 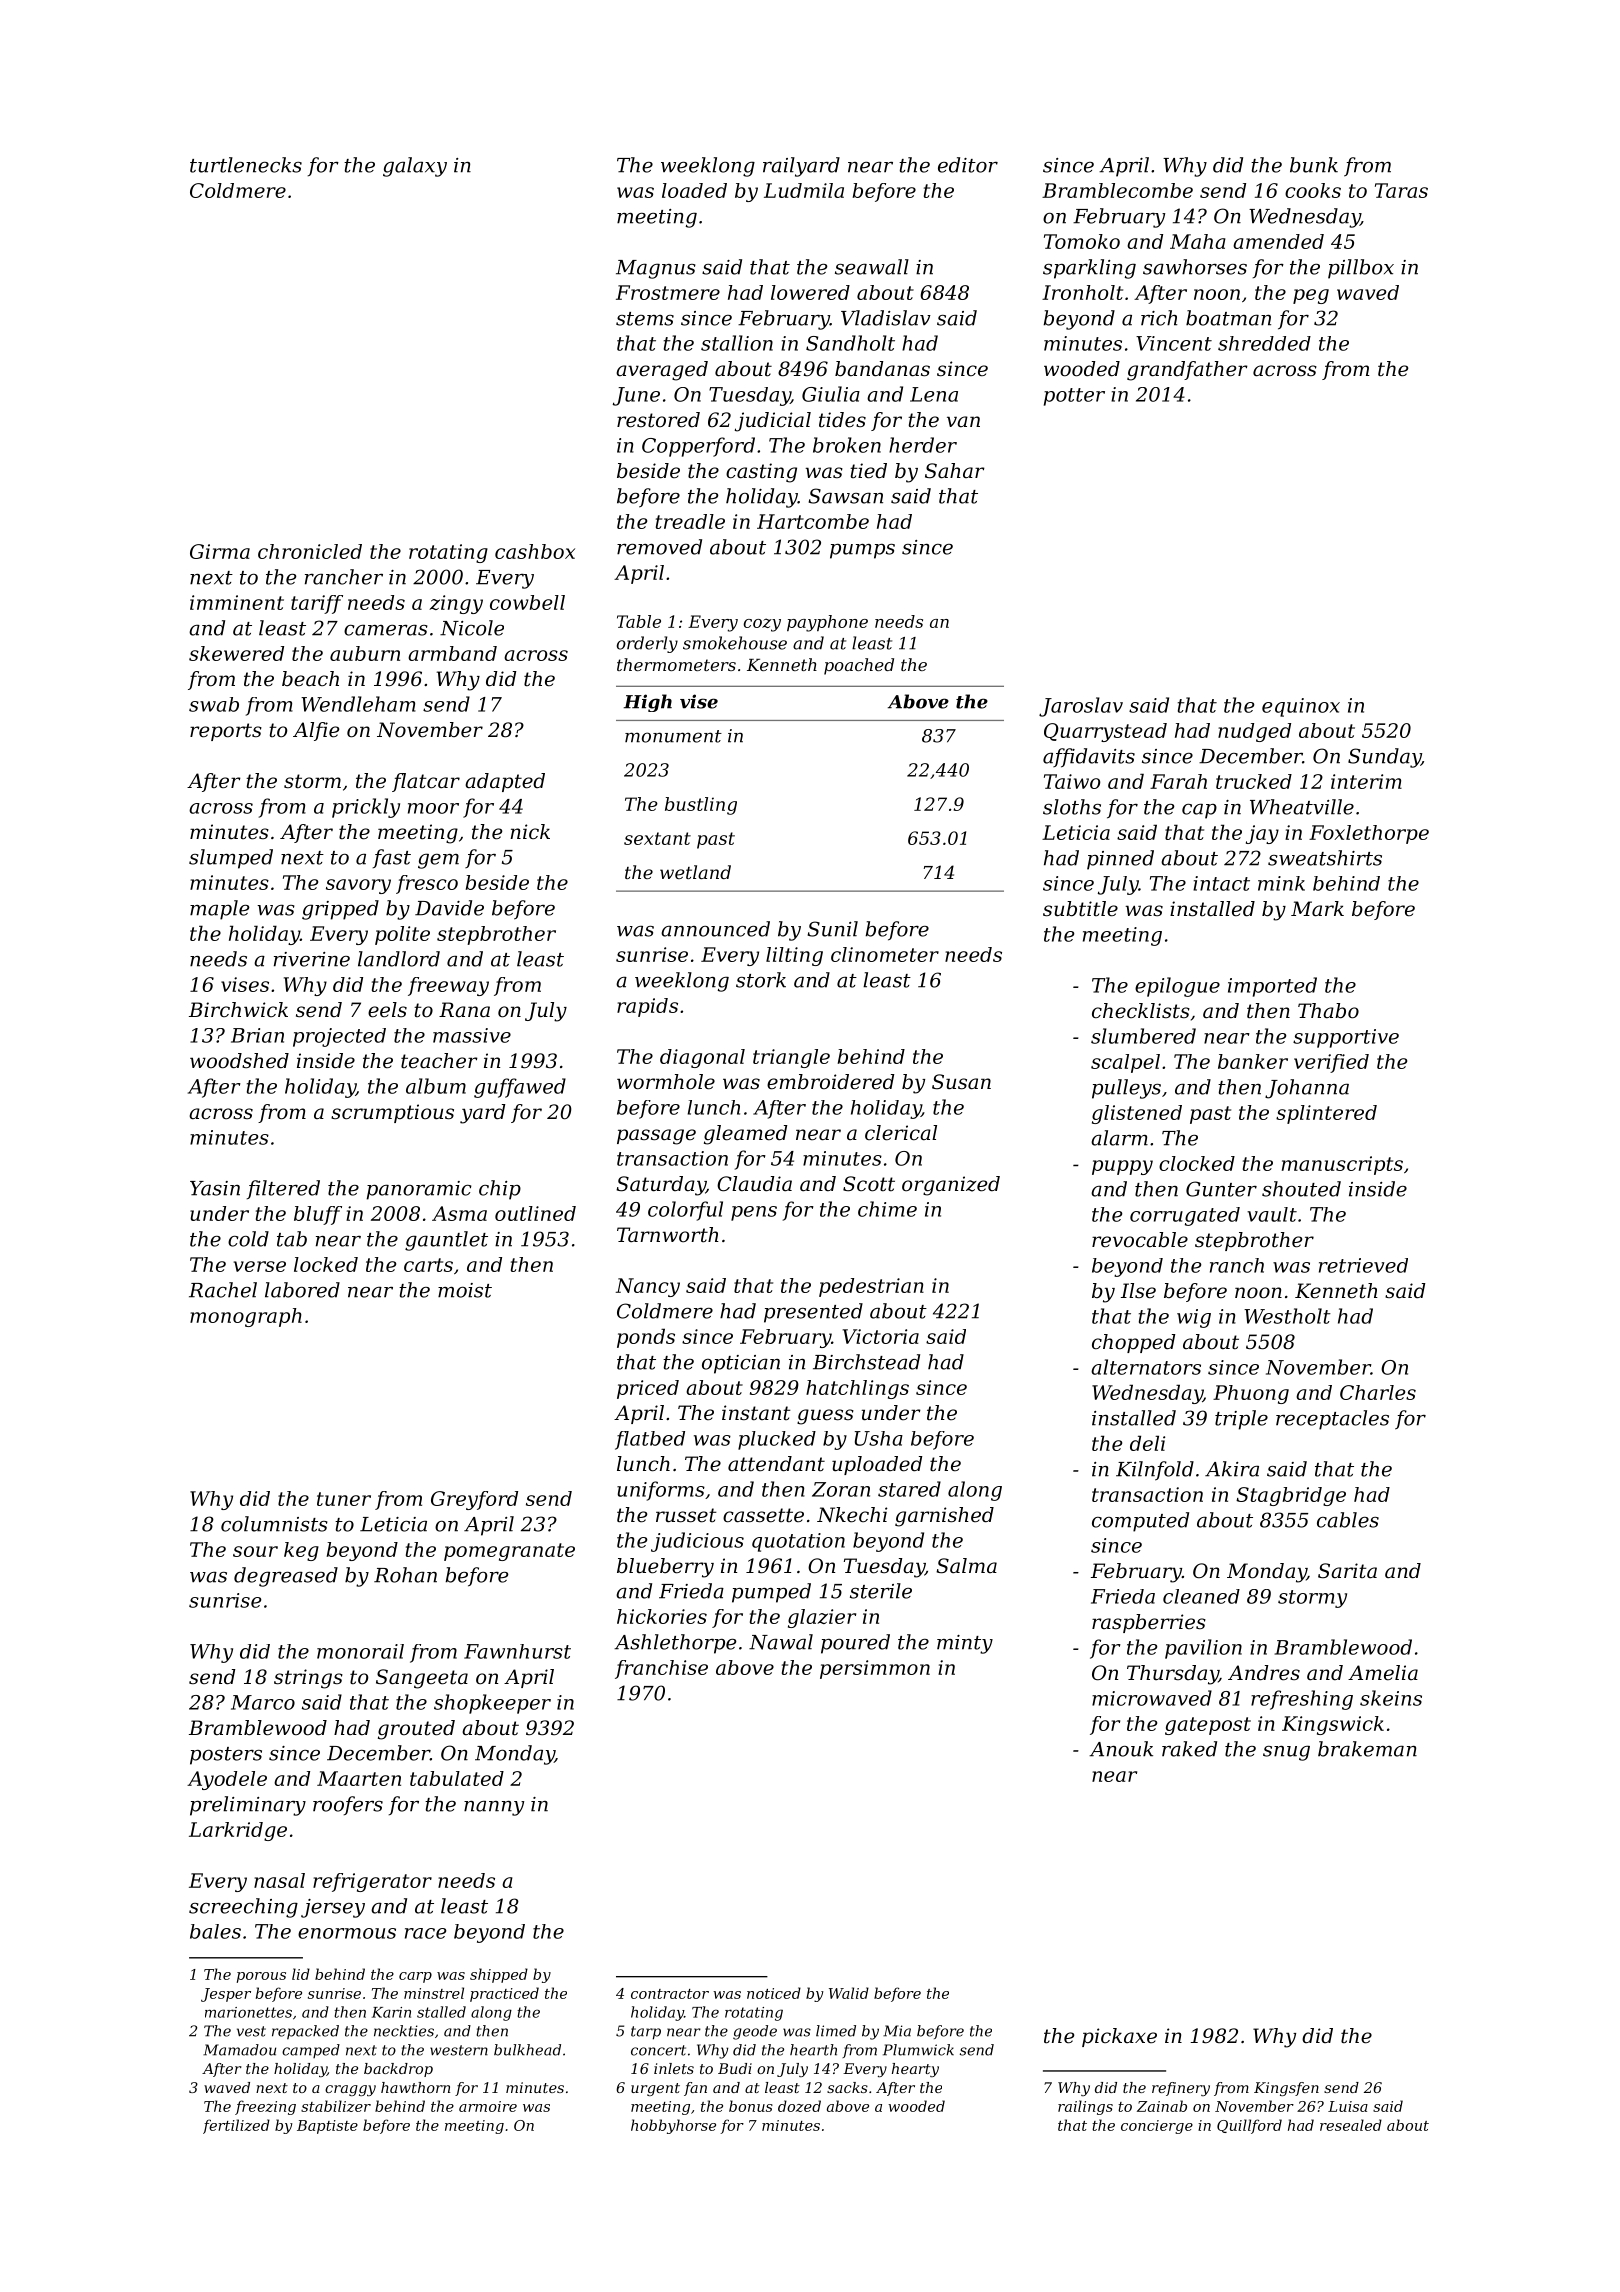 What do you see at coordinates (246, 165) in the screenshot?
I see `turtlenecks` at bounding box center [246, 165].
